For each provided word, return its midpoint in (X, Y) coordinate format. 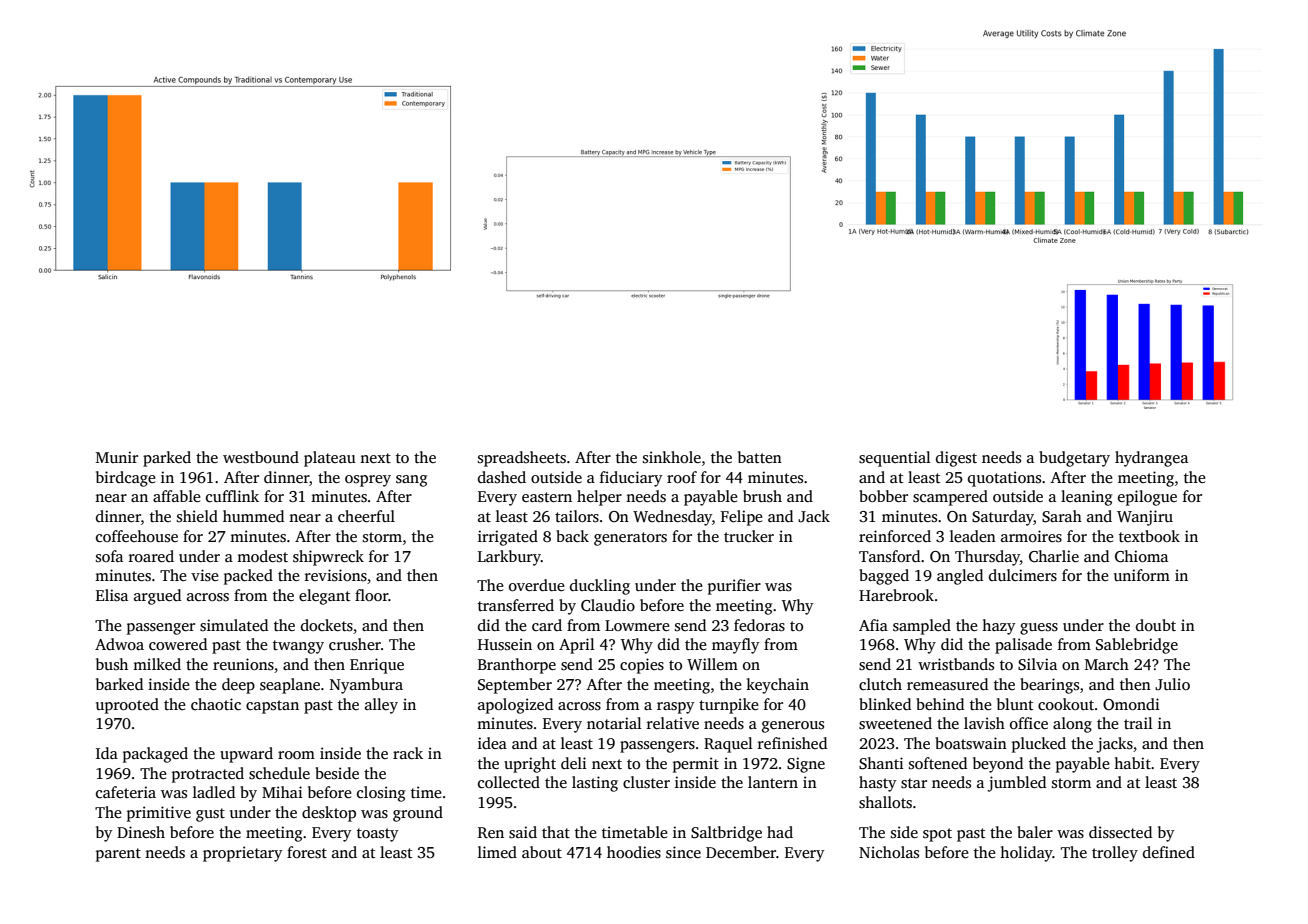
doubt (1156, 625)
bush (112, 664)
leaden (973, 536)
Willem (712, 664)
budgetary (1074, 459)
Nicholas (889, 852)
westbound (261, 457)
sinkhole (672, 457)
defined (1169, 852)
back (572, 536)
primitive (159, 814)
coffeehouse (137, 536)
